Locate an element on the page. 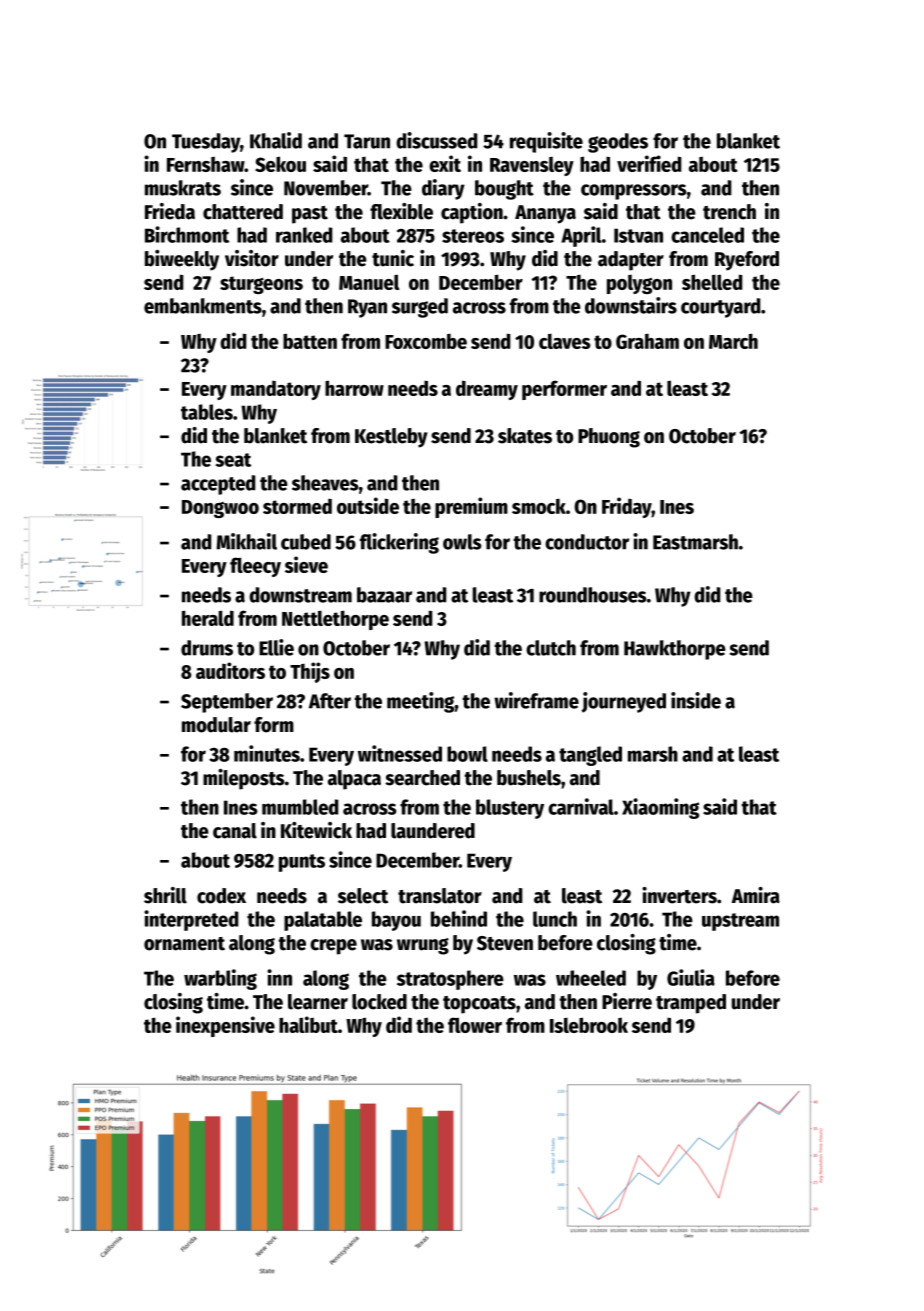 This page has width=924, height=1311. Phuong is located at coordinates (609, 438).
